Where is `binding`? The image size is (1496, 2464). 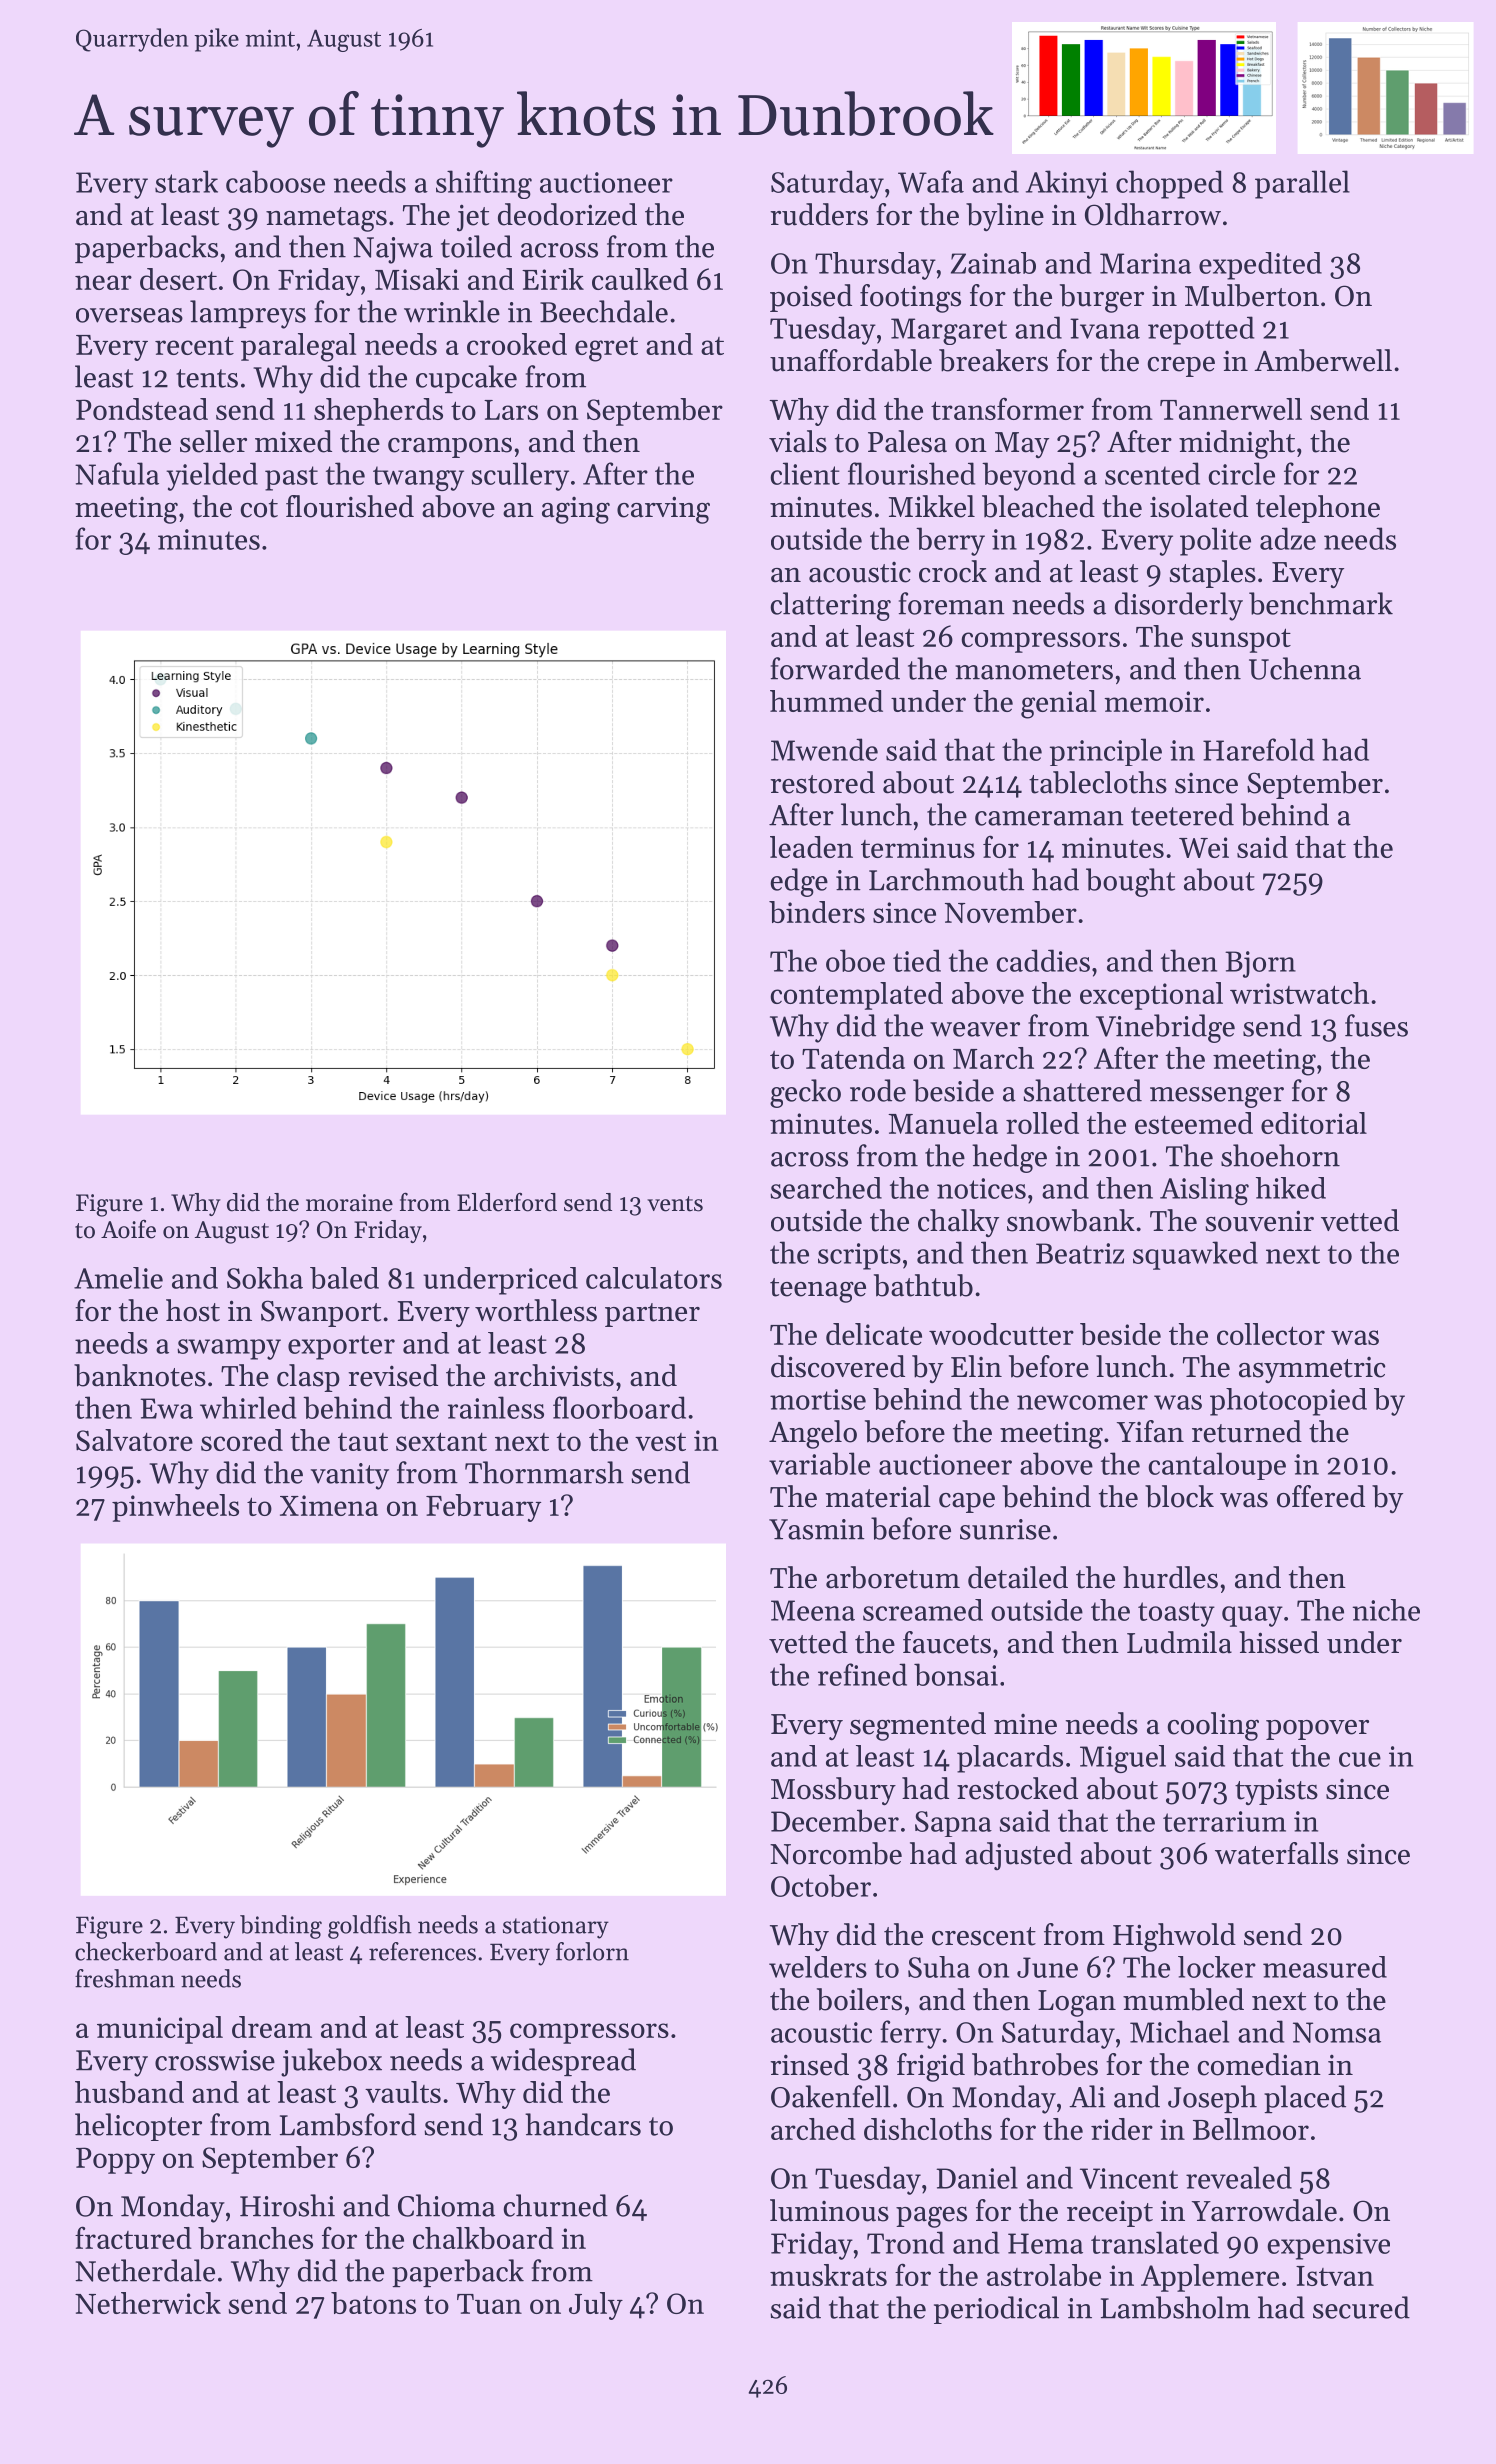 binding is located at coordinates (281, 1927).
